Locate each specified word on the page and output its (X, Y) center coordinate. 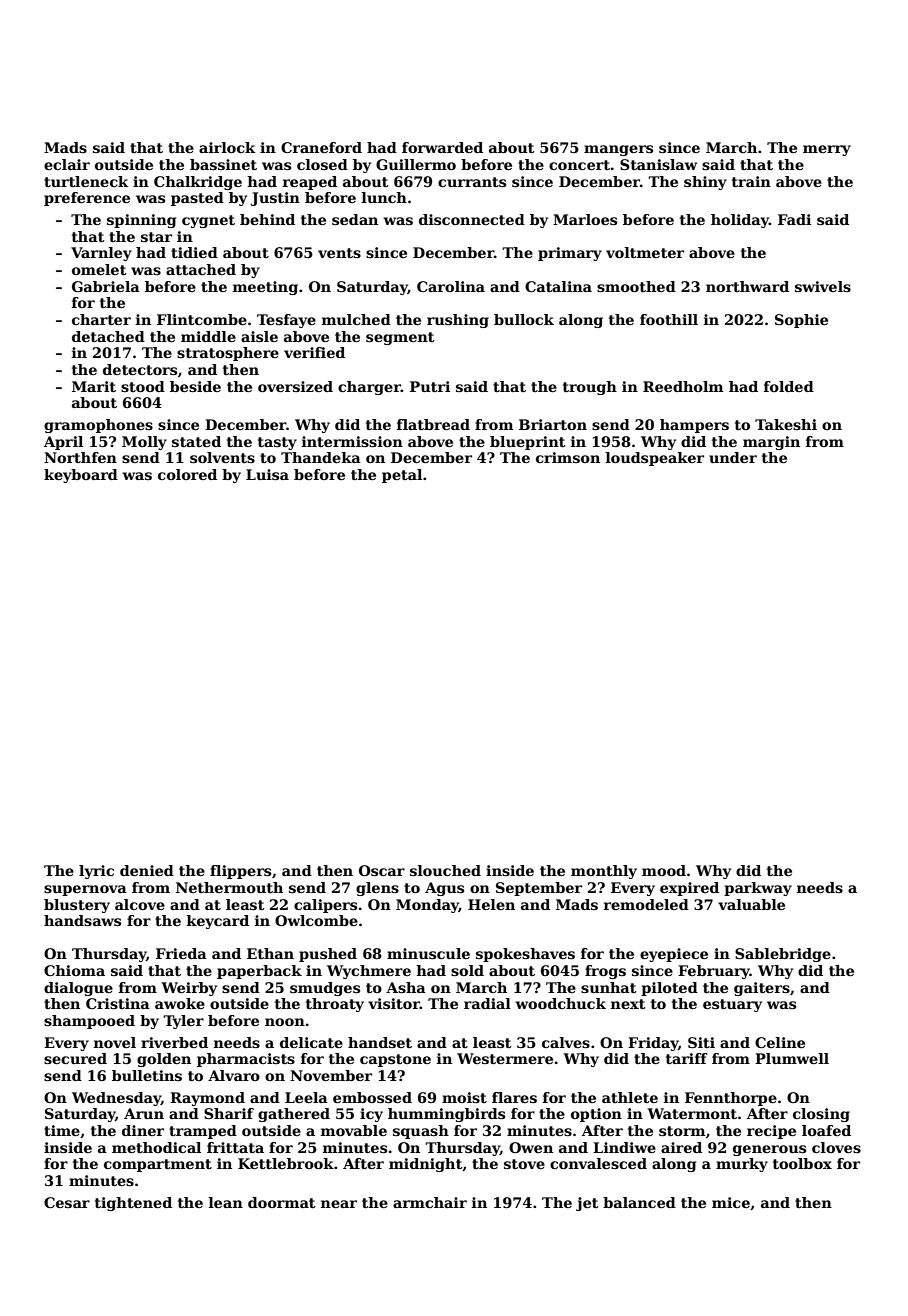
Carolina (451, 286)
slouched (445, 870)
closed (322, 164)
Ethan (270, 953)
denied (147, 870)
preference (87, 199)
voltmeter (645, 252)
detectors (140, 369)
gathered (294, 1115)
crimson (568, 457)
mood (664, 870)
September (539, 889)
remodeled (646, 904)
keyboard (81, 476)
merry (827, 150)
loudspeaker (655, 459)
